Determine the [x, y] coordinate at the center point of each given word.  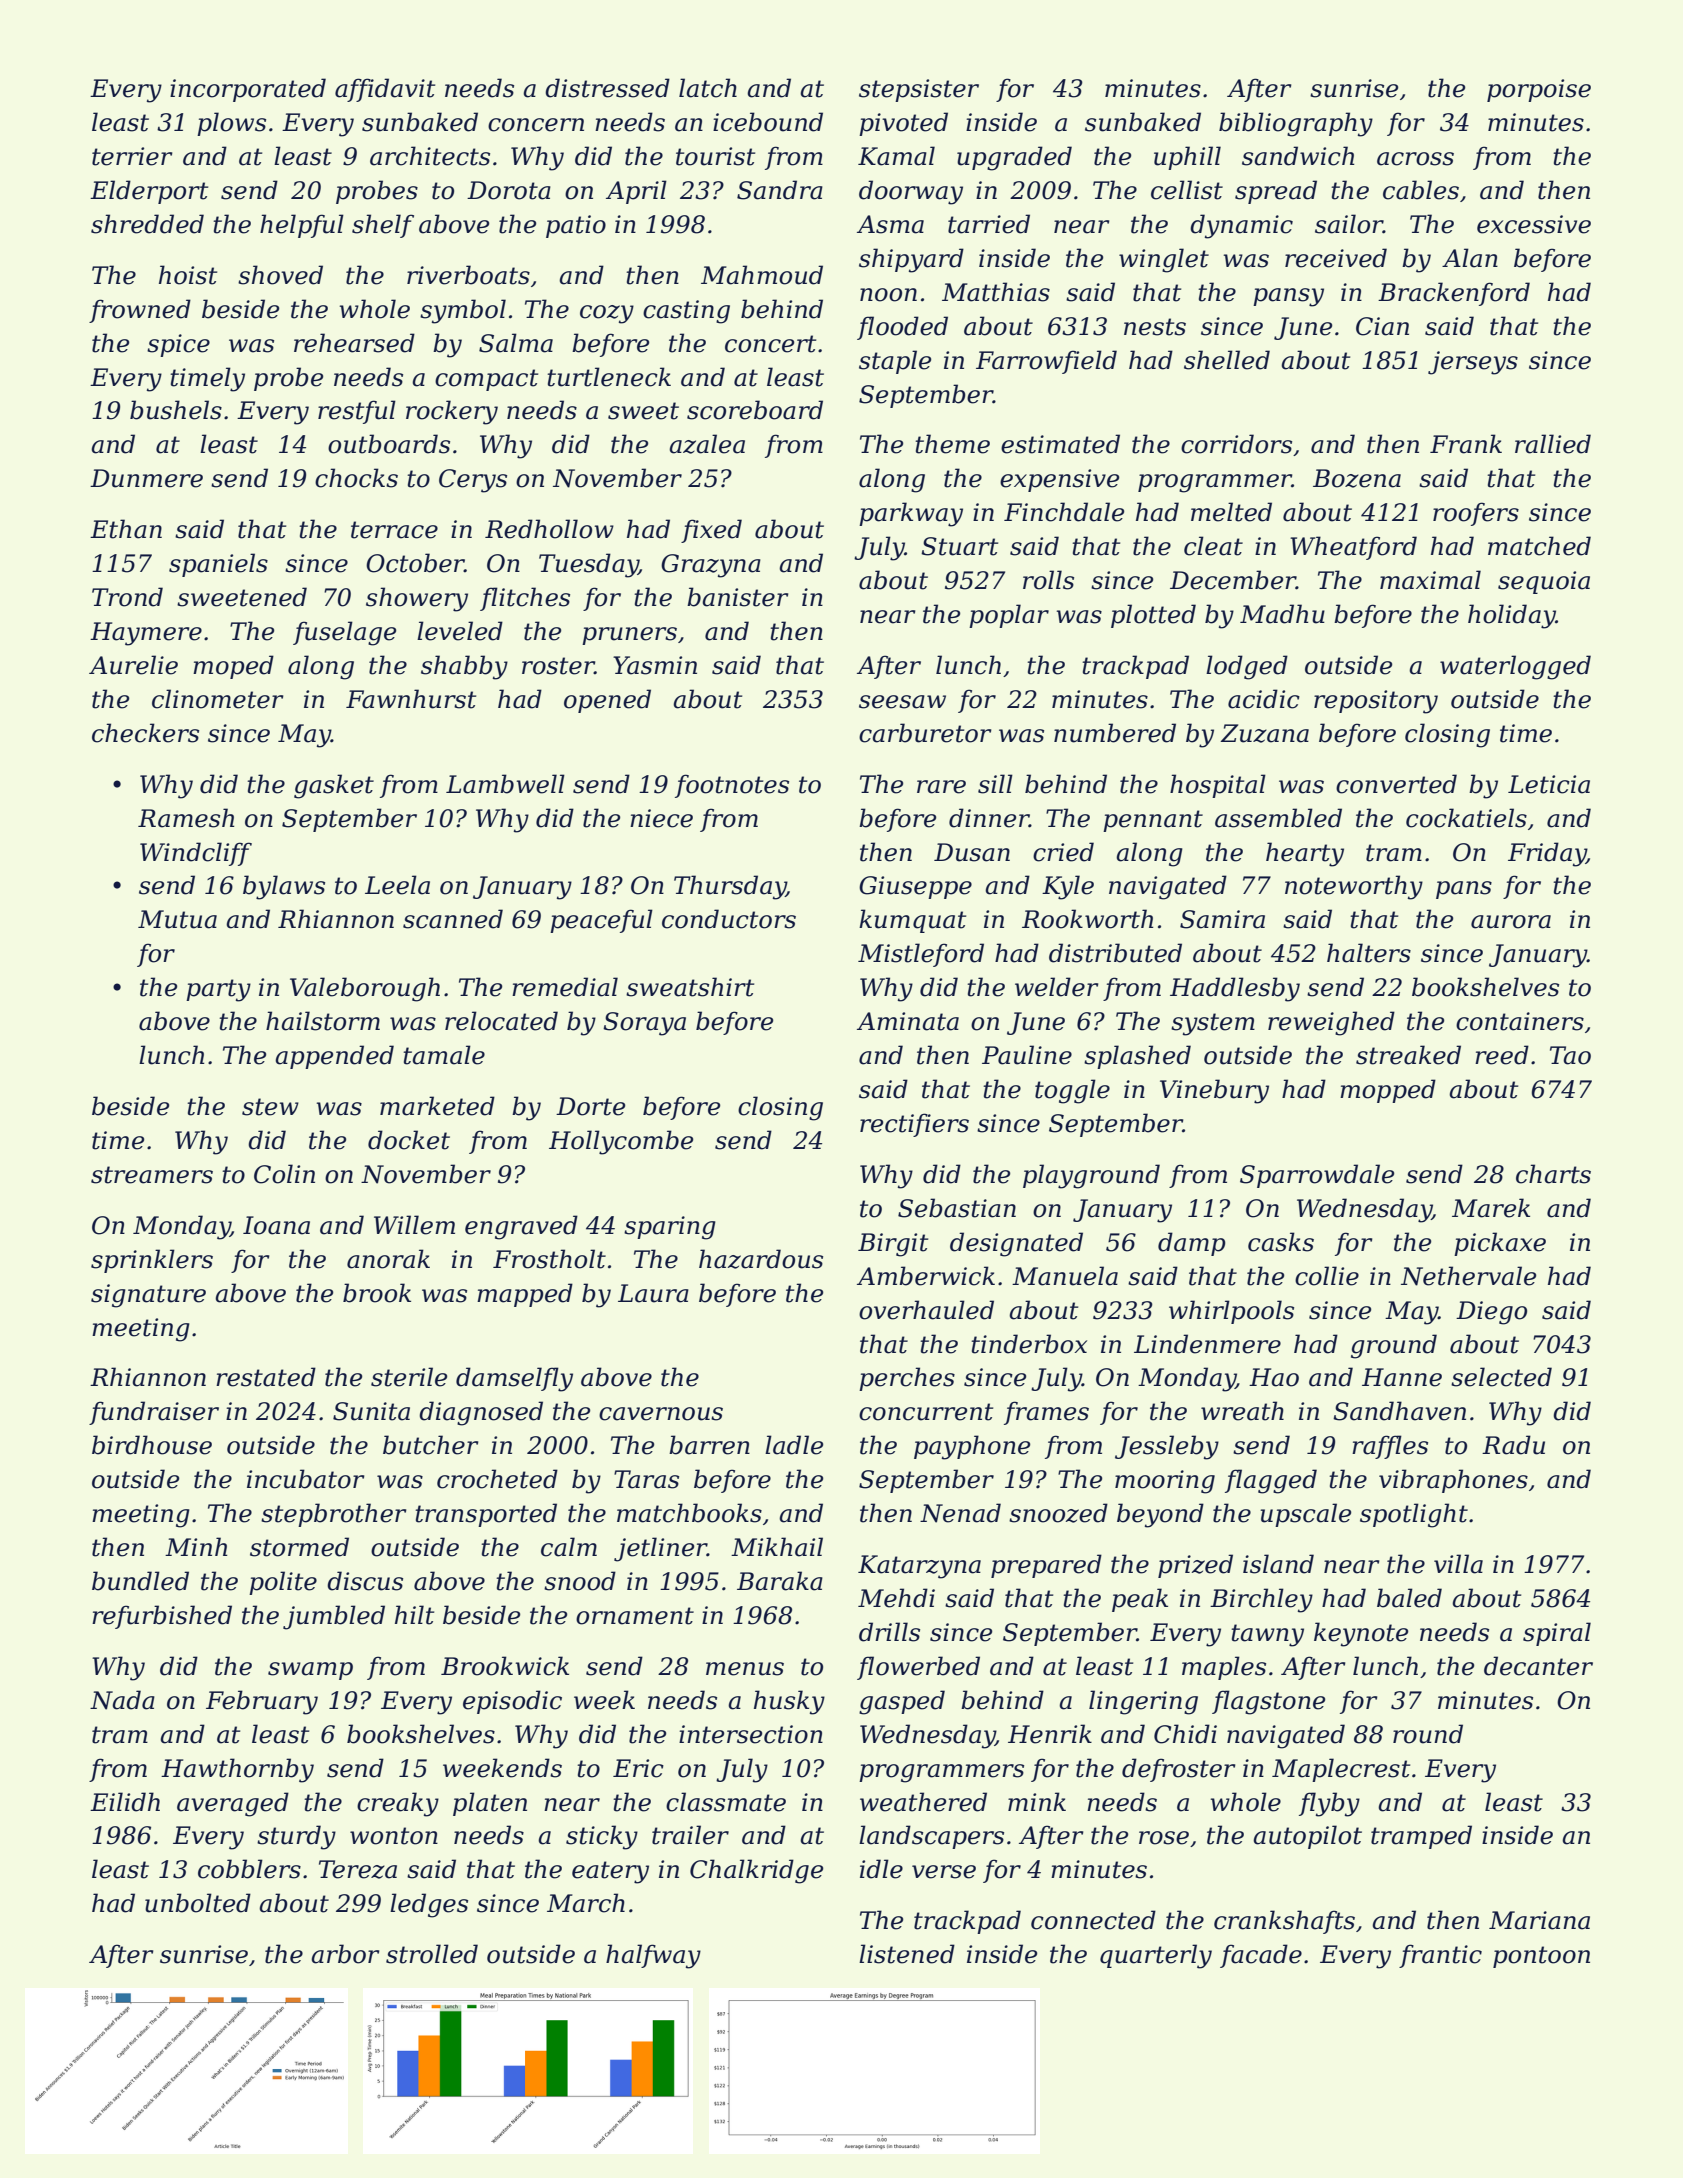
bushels [176, 410]
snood [580, 1581]
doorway [911, 192]
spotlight [1414, 1515]
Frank [1466, 444]
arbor [345, 1954]
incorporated [248, 90]
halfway [653, 1956]
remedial [565, 987]
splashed [1137, 1057]
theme [952, 444]
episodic [512, 1702]
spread [1276, 192]
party [218, 990]
